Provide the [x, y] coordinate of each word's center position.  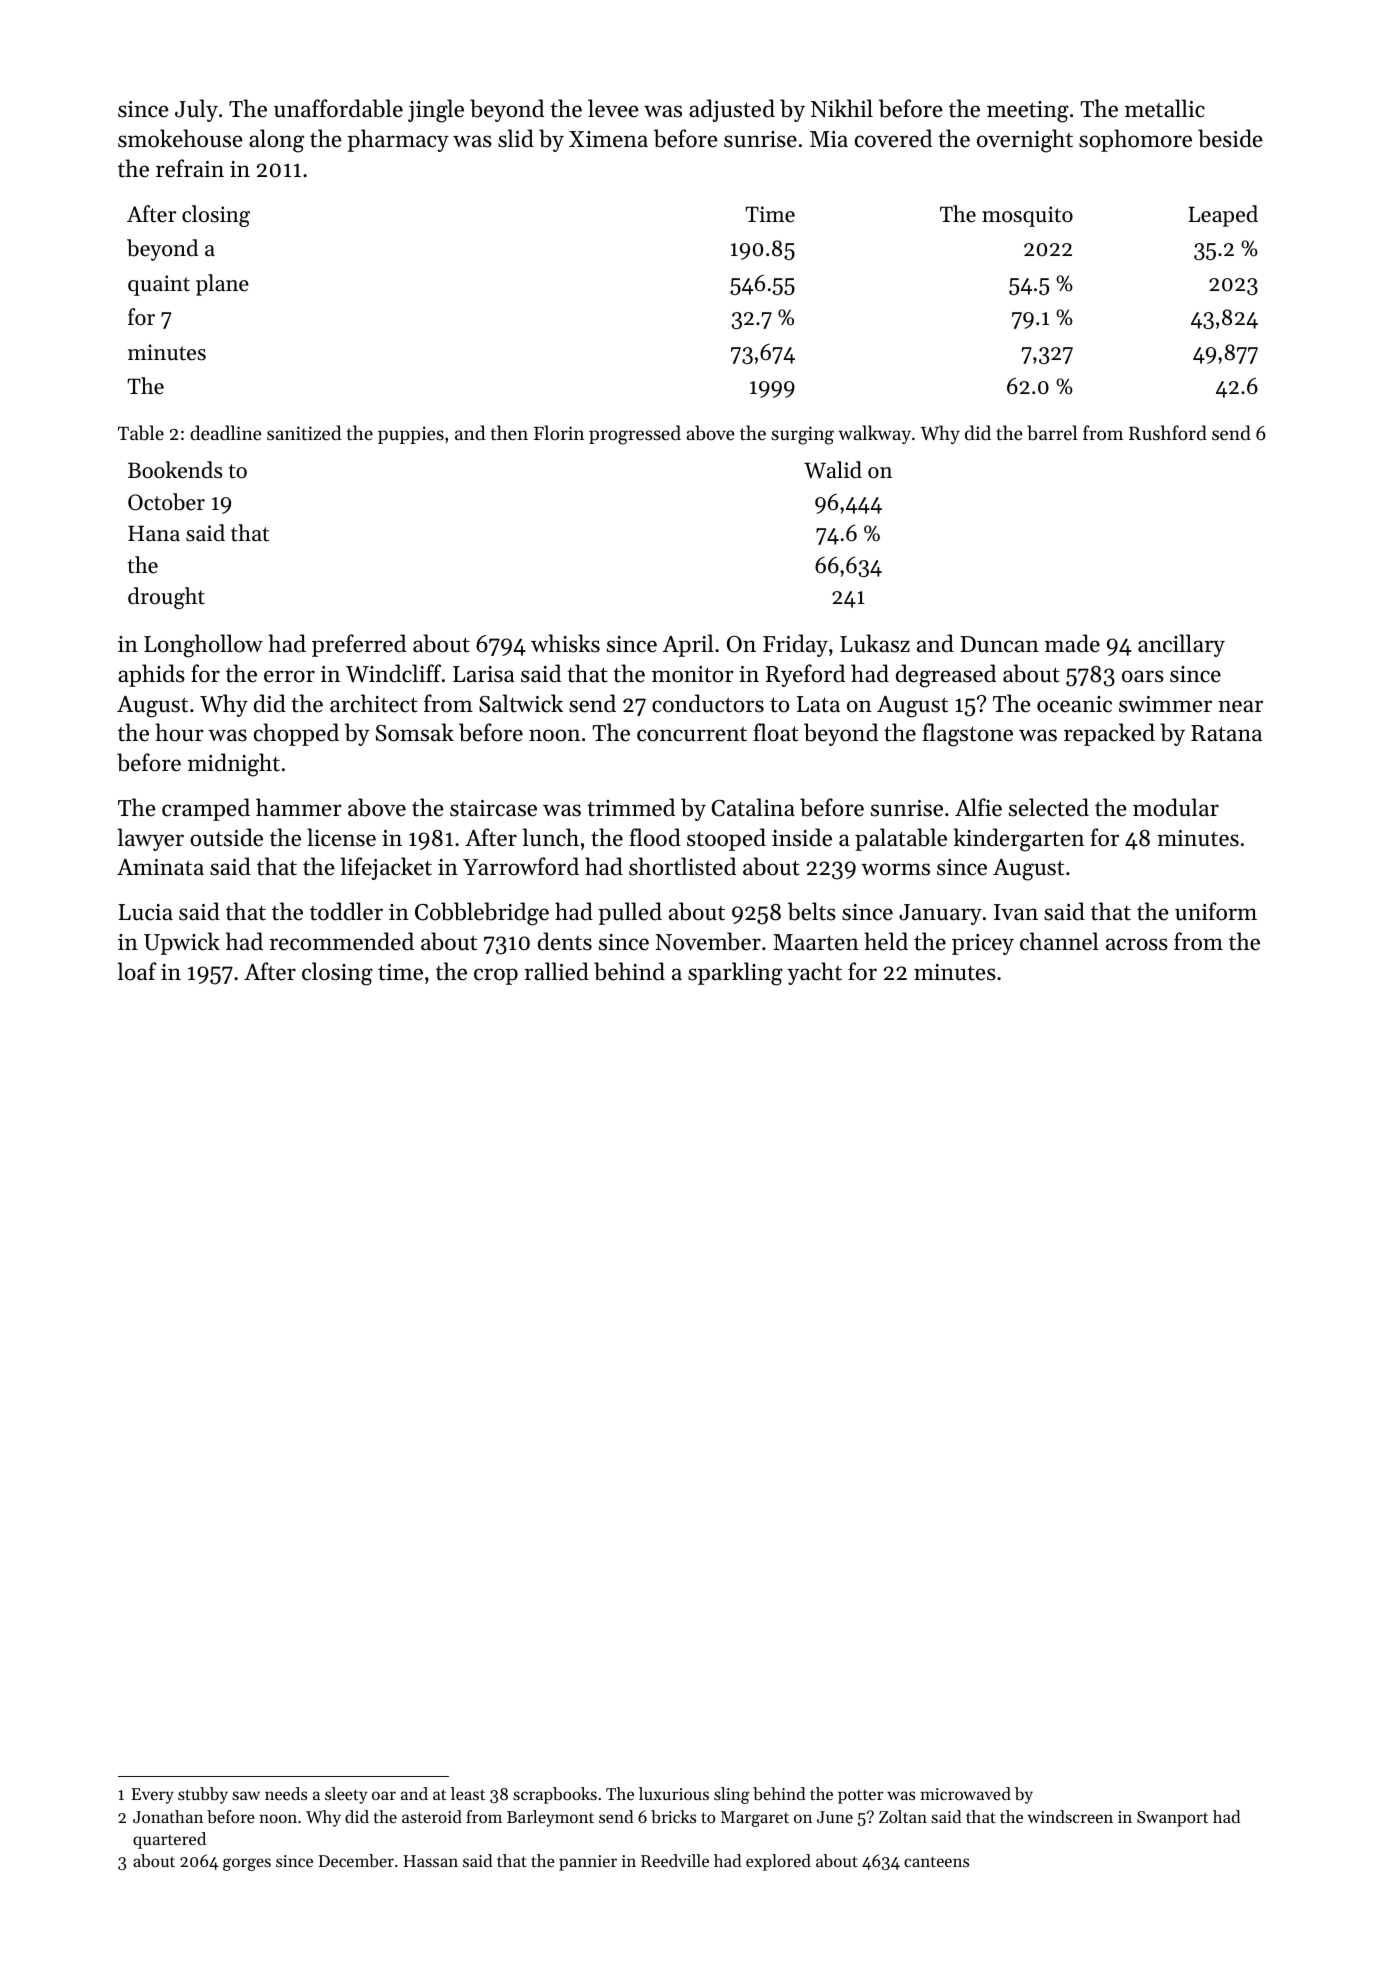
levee [613, 108]
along [276, 141]
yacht [814, 973]
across [1137, 944]
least [468, 1793]
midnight [234, 765]
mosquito [1027, 216]
